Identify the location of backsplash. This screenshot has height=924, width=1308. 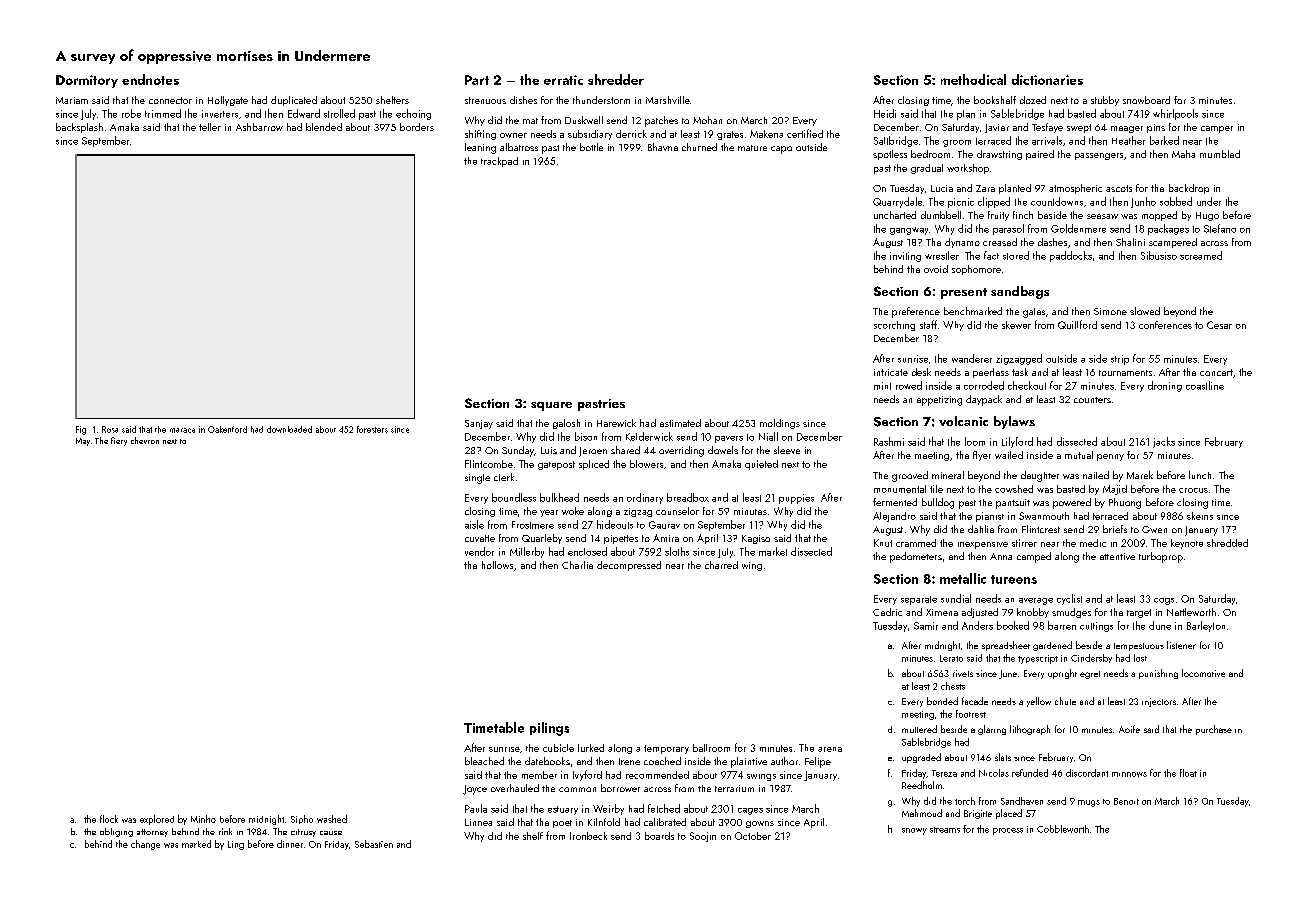
(79, 128).
